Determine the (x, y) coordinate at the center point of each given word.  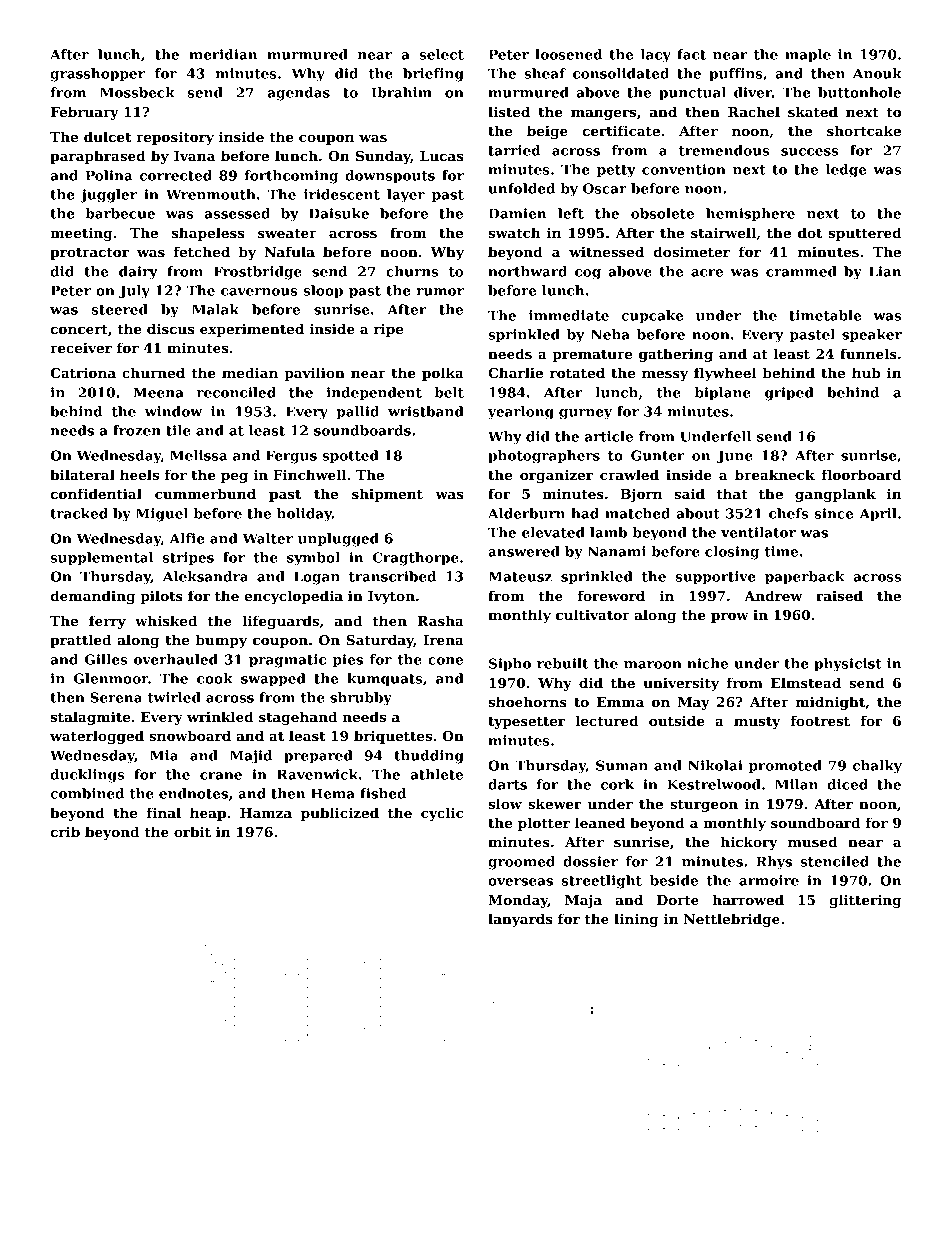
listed (509, 111)
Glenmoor (111, 678)
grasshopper (97, 75)
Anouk (877, 73)
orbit (192, 831)
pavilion (314, 374)
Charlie (515, 372)
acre (707, 273)
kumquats (384, 680)
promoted (785, 767)
